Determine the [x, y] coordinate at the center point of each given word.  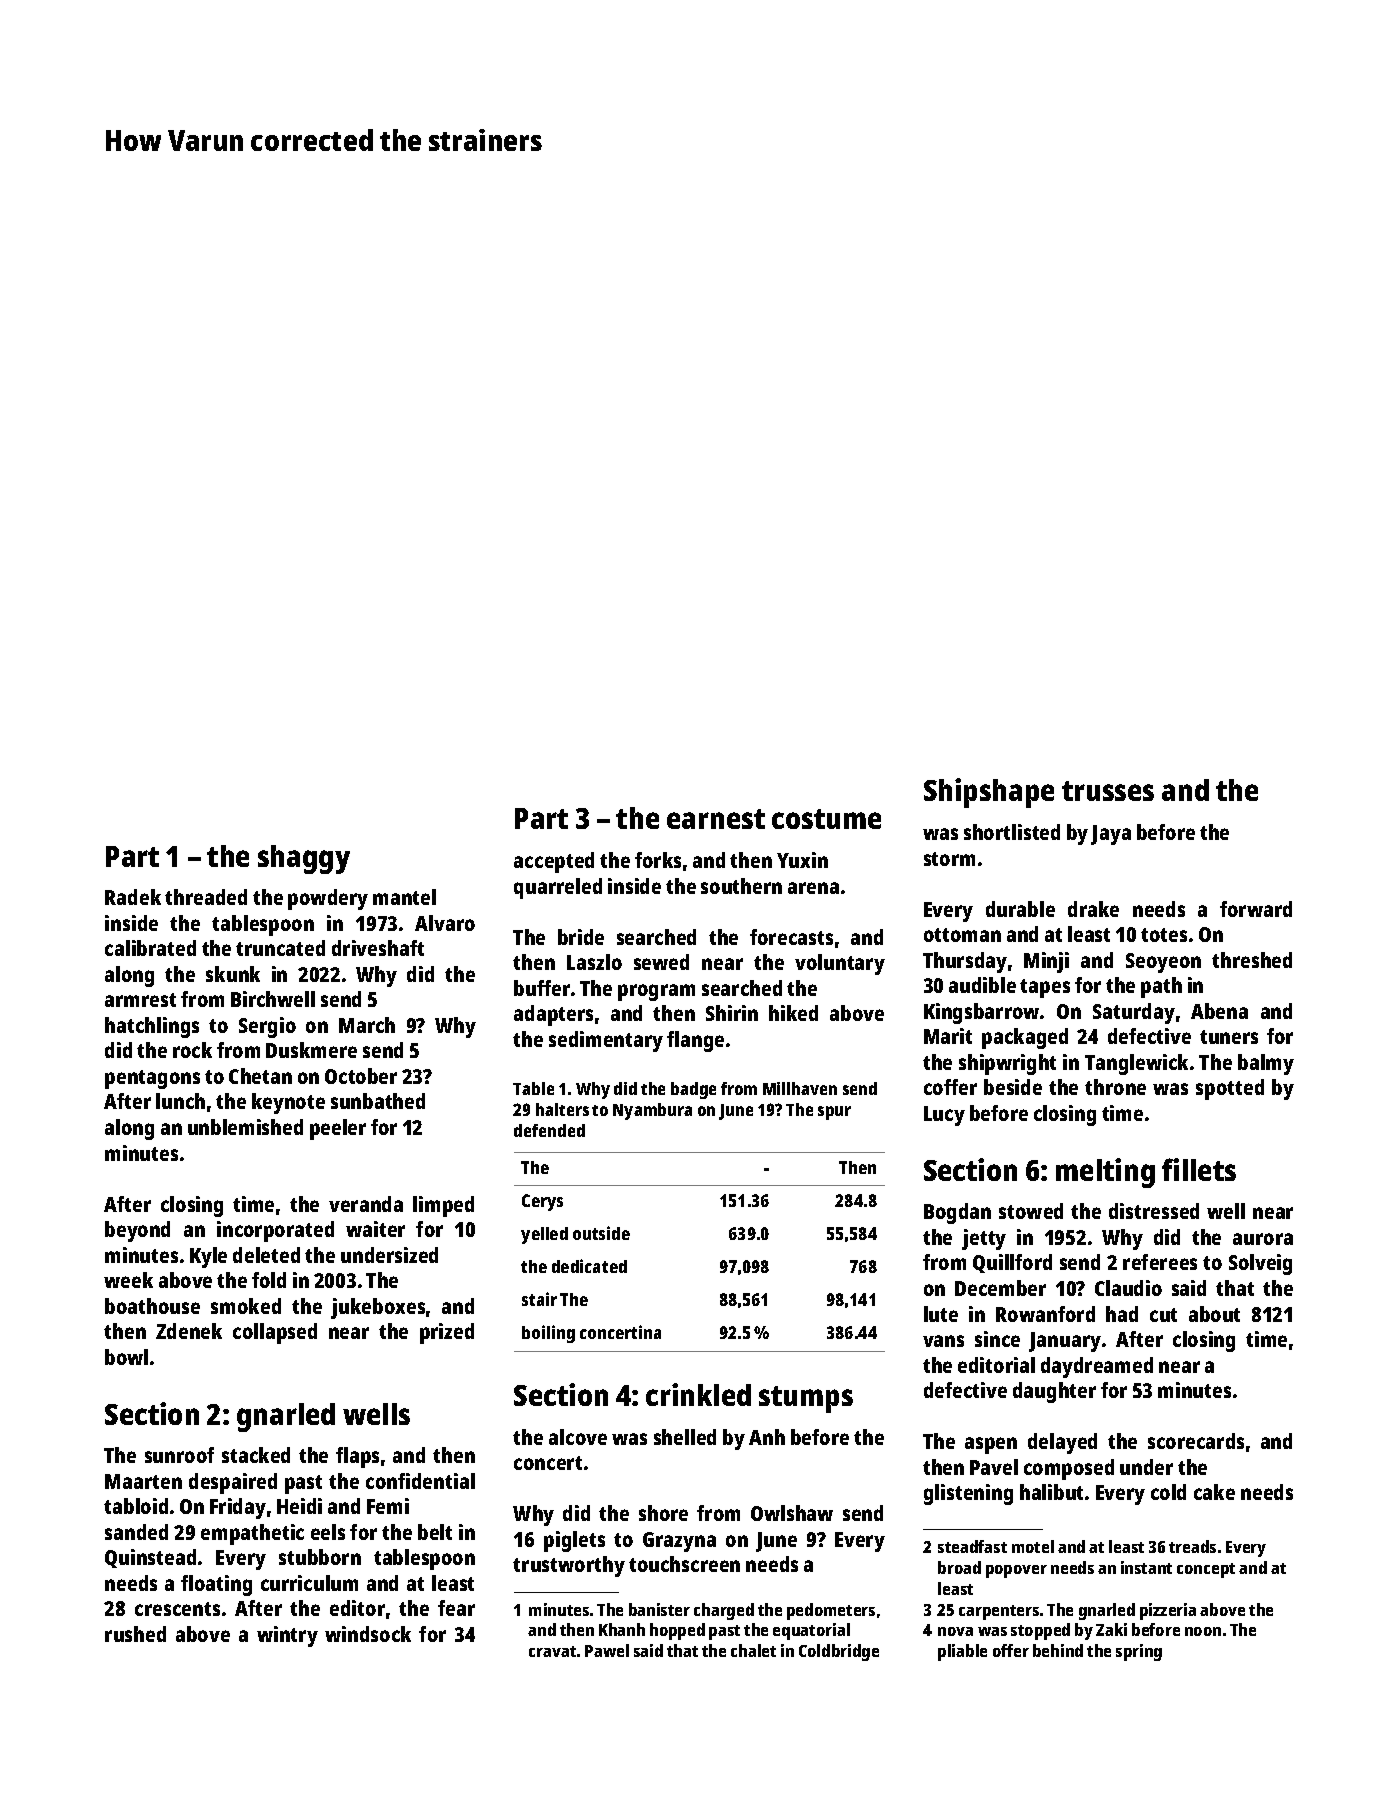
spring [1139, 1652]
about [1214, 1314]
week [128, 1280]
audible [982, 985]
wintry [287, 1636]
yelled [544, 1235]
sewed [661, 962]
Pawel [607, 1650]
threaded [206, 897]
